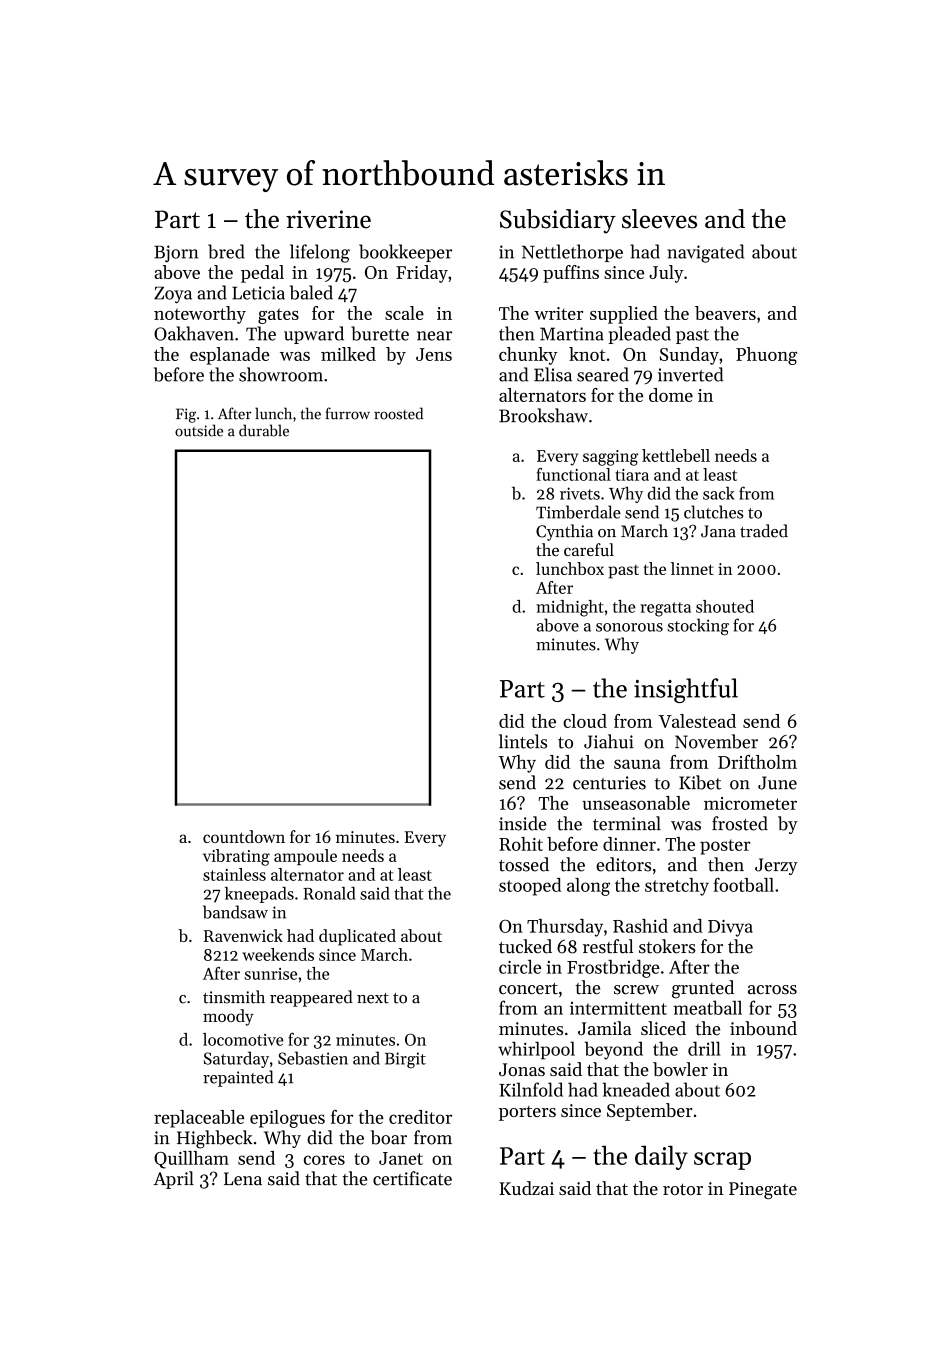  Describe the element at coordinates (176, 254) in the page. I see `Bjorn` at that location.
